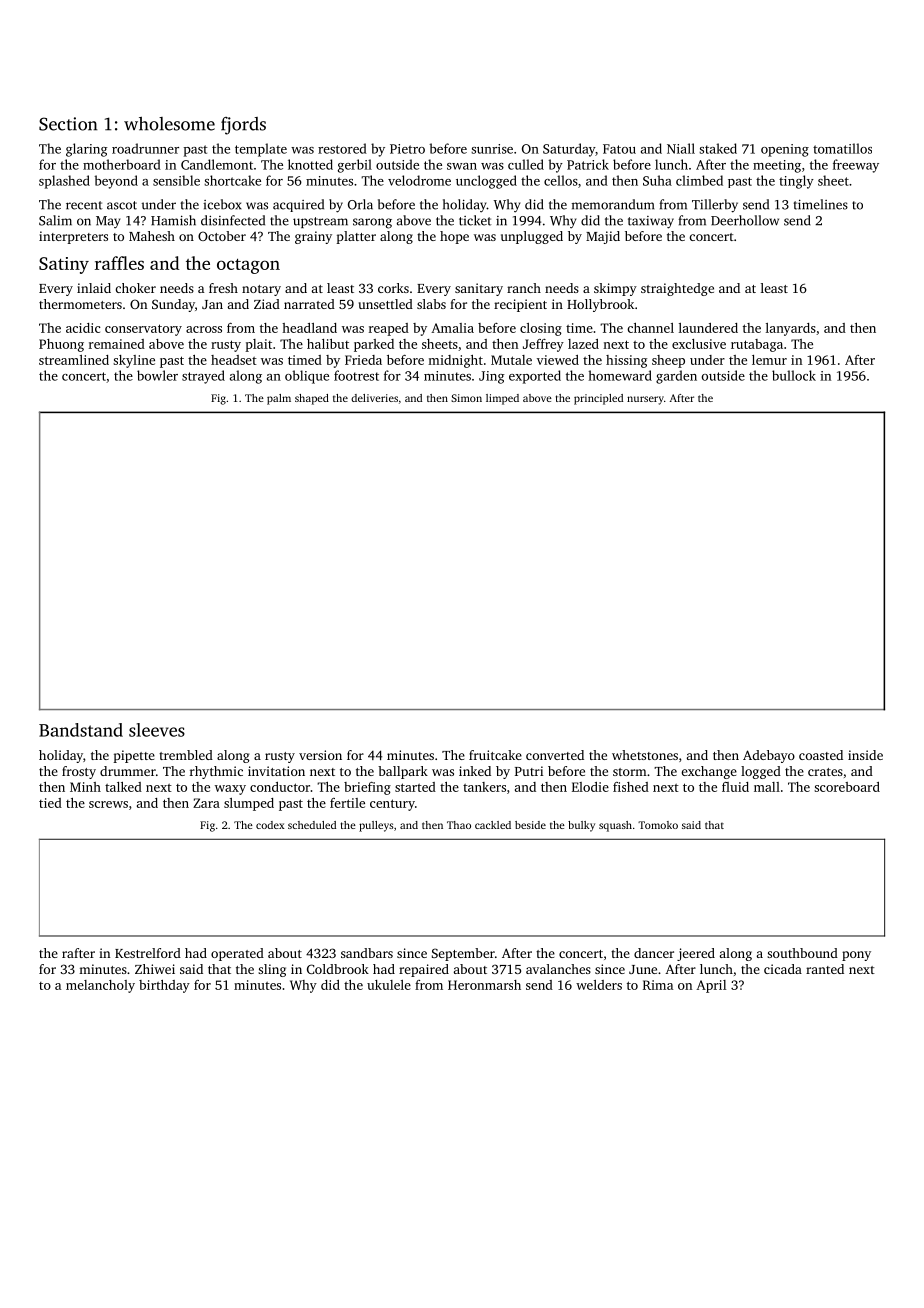  What do you see at coordinates (842, 148) in the document?
I see `tomatillos` at bounding box center [842, 148].
